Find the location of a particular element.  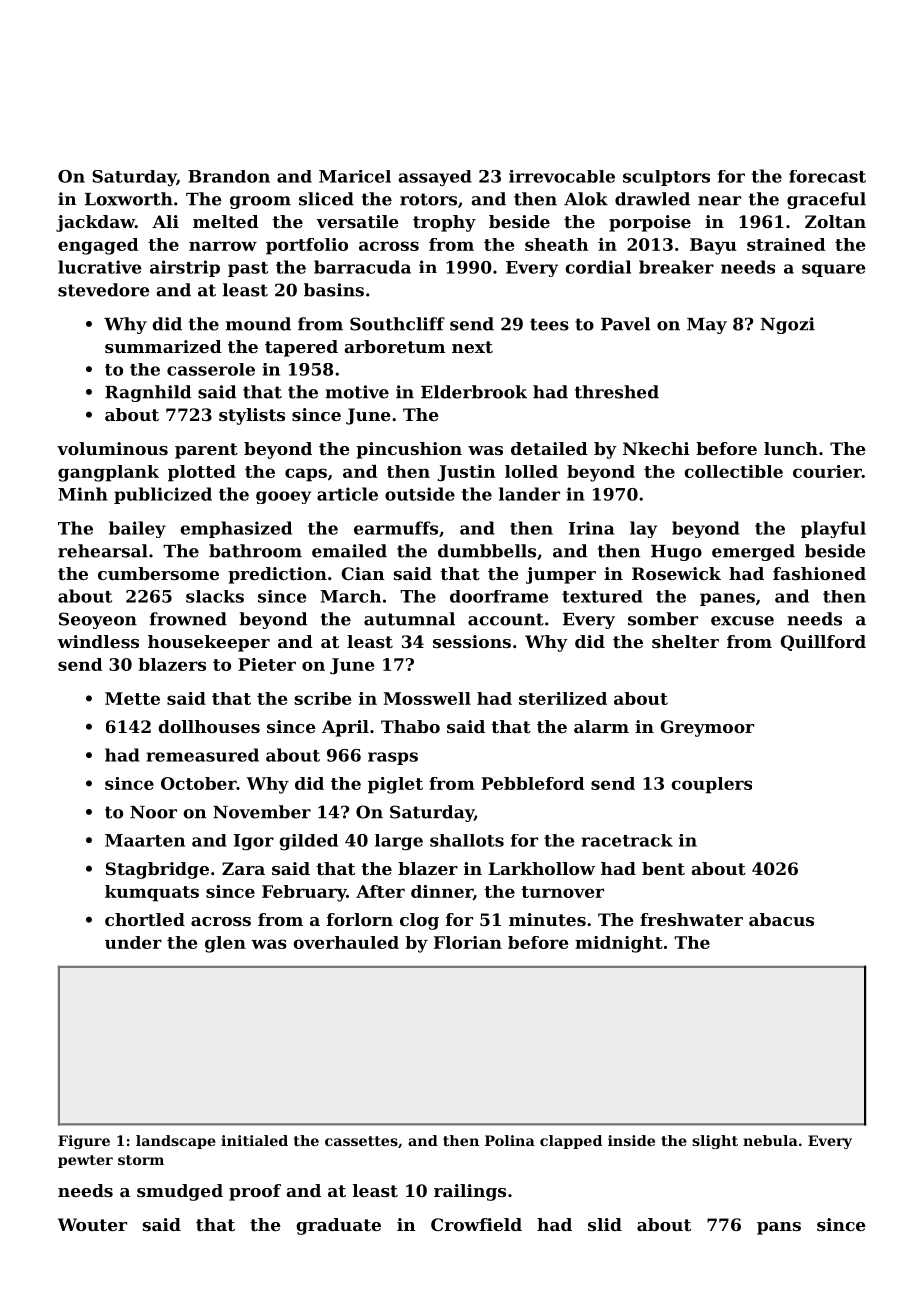

Thabo is located at coordinates (410, 726).
